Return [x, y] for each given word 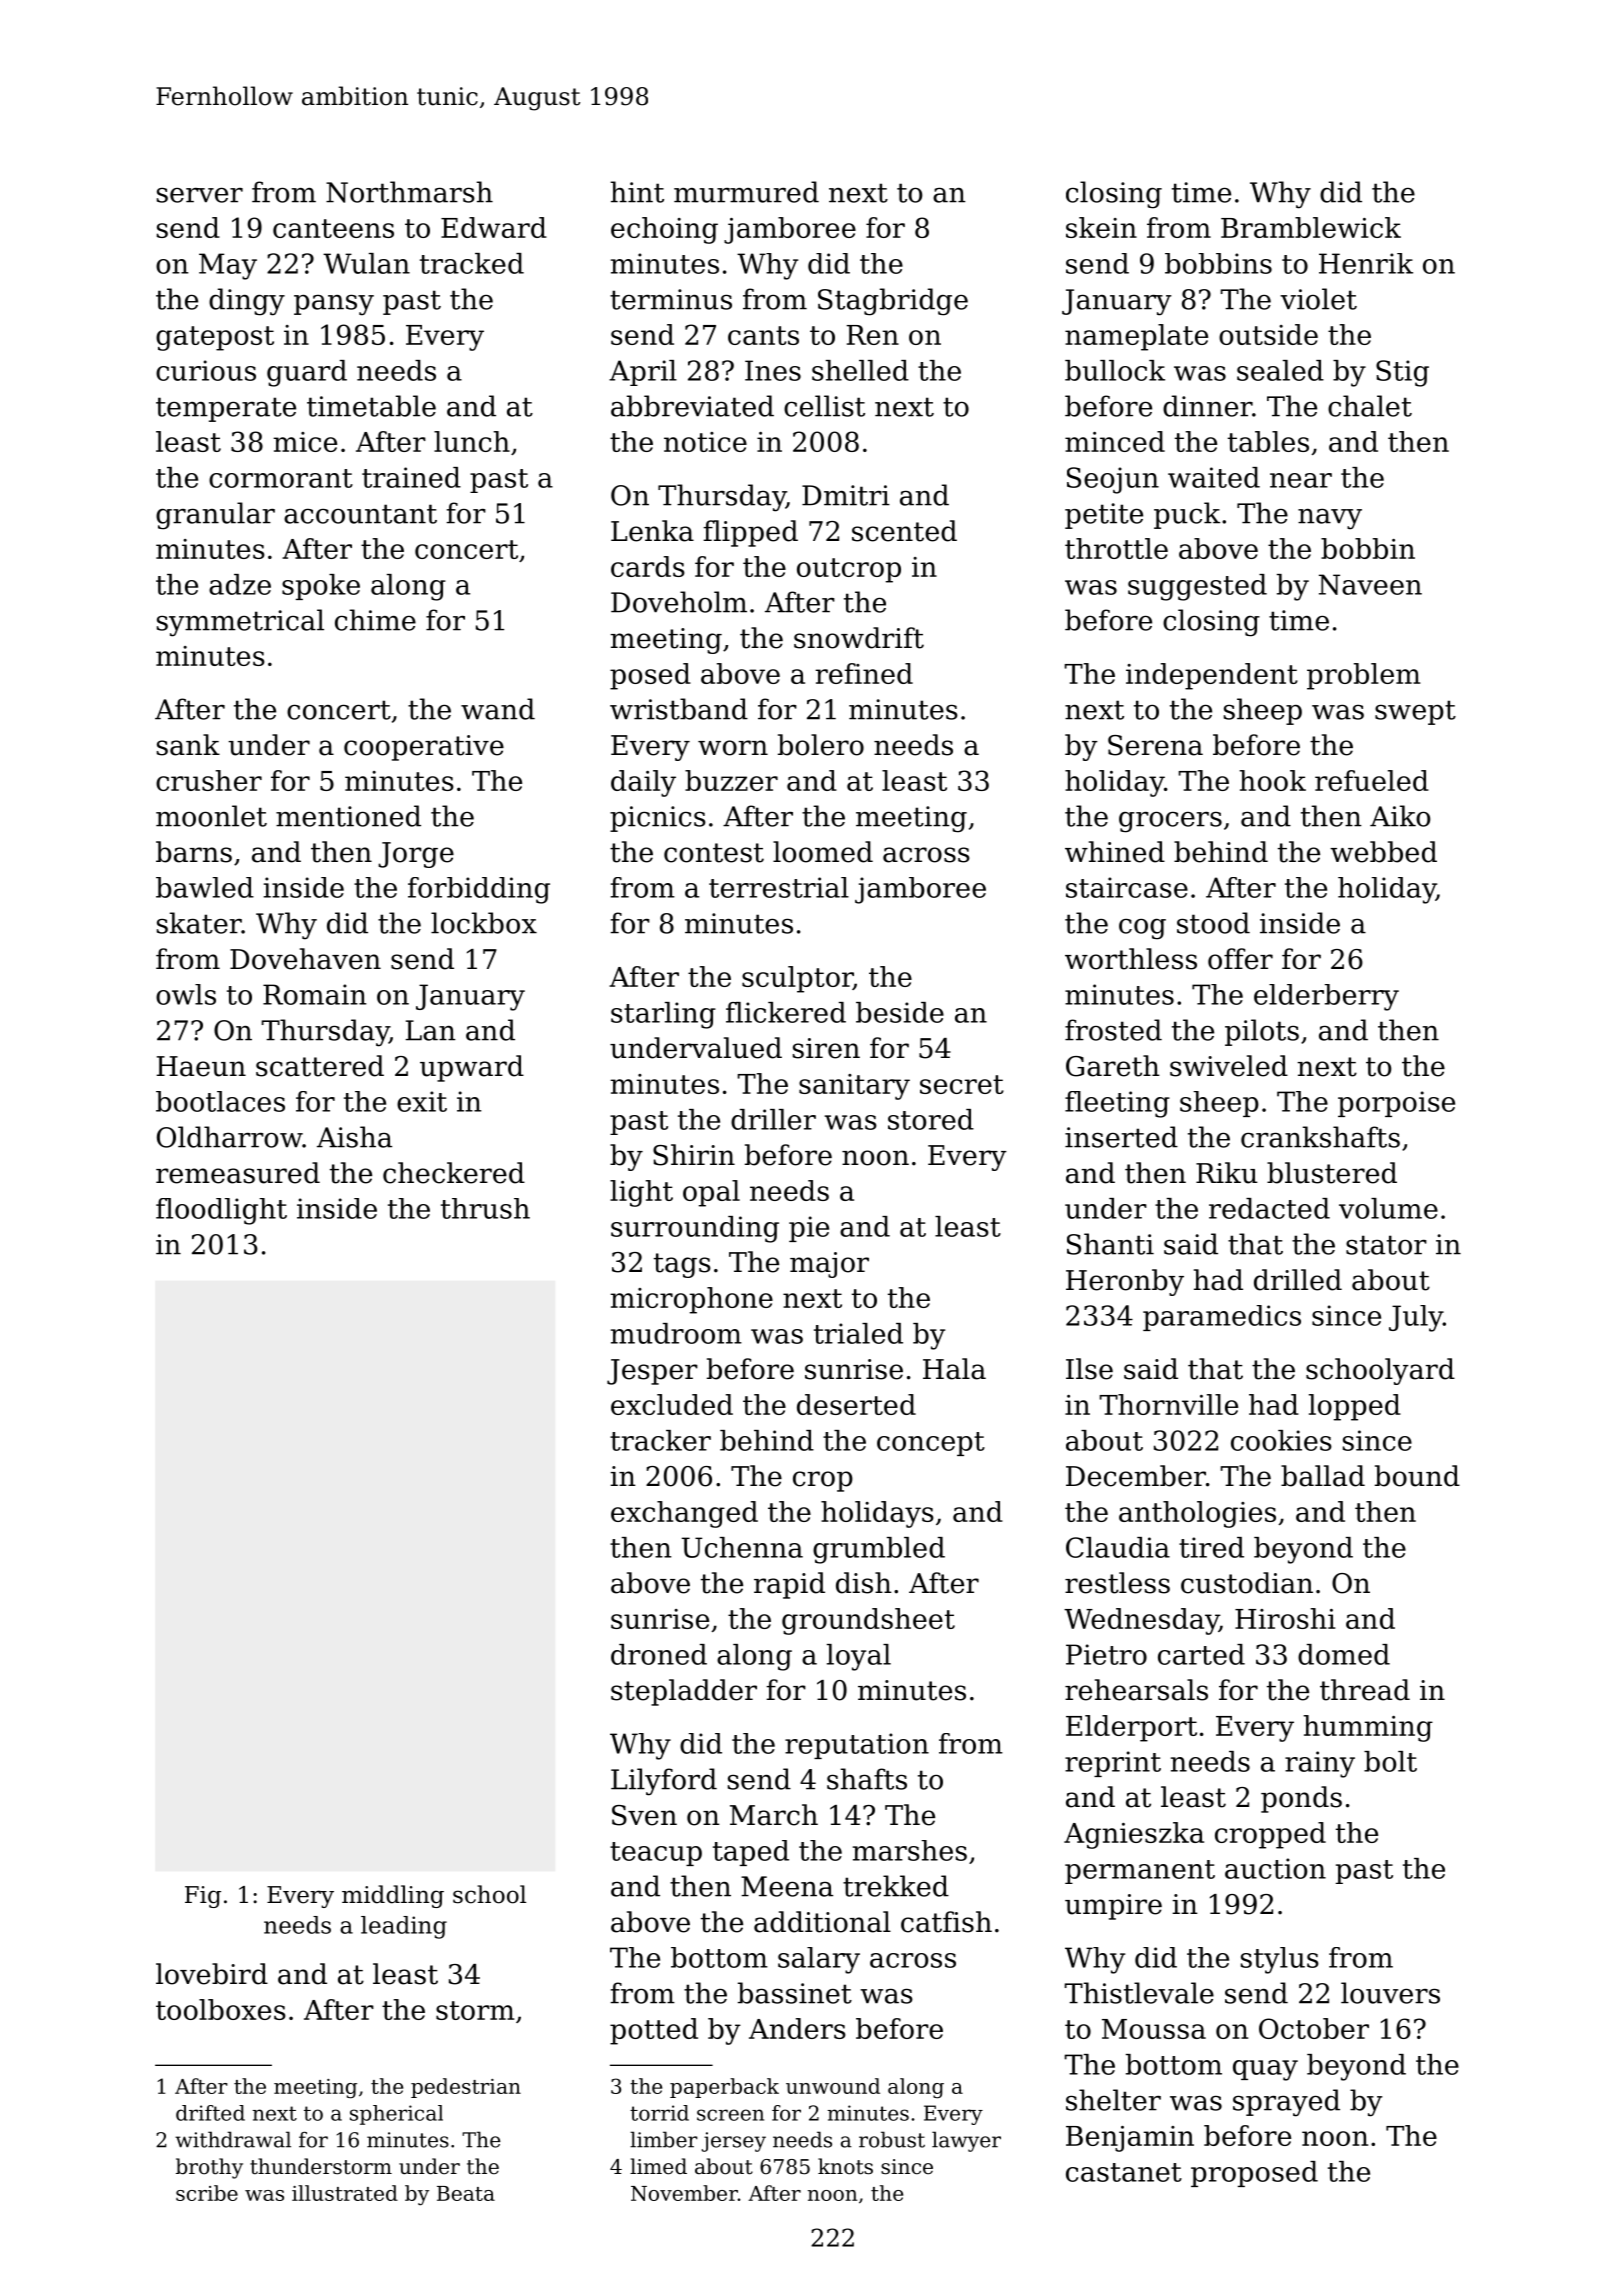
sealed [1280, 370]
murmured [746, 192]
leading [404, 1927]
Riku [1227, 1173]
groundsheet [868, 1621]
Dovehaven [305, 959]
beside [900, 1012]
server [200, 195]
